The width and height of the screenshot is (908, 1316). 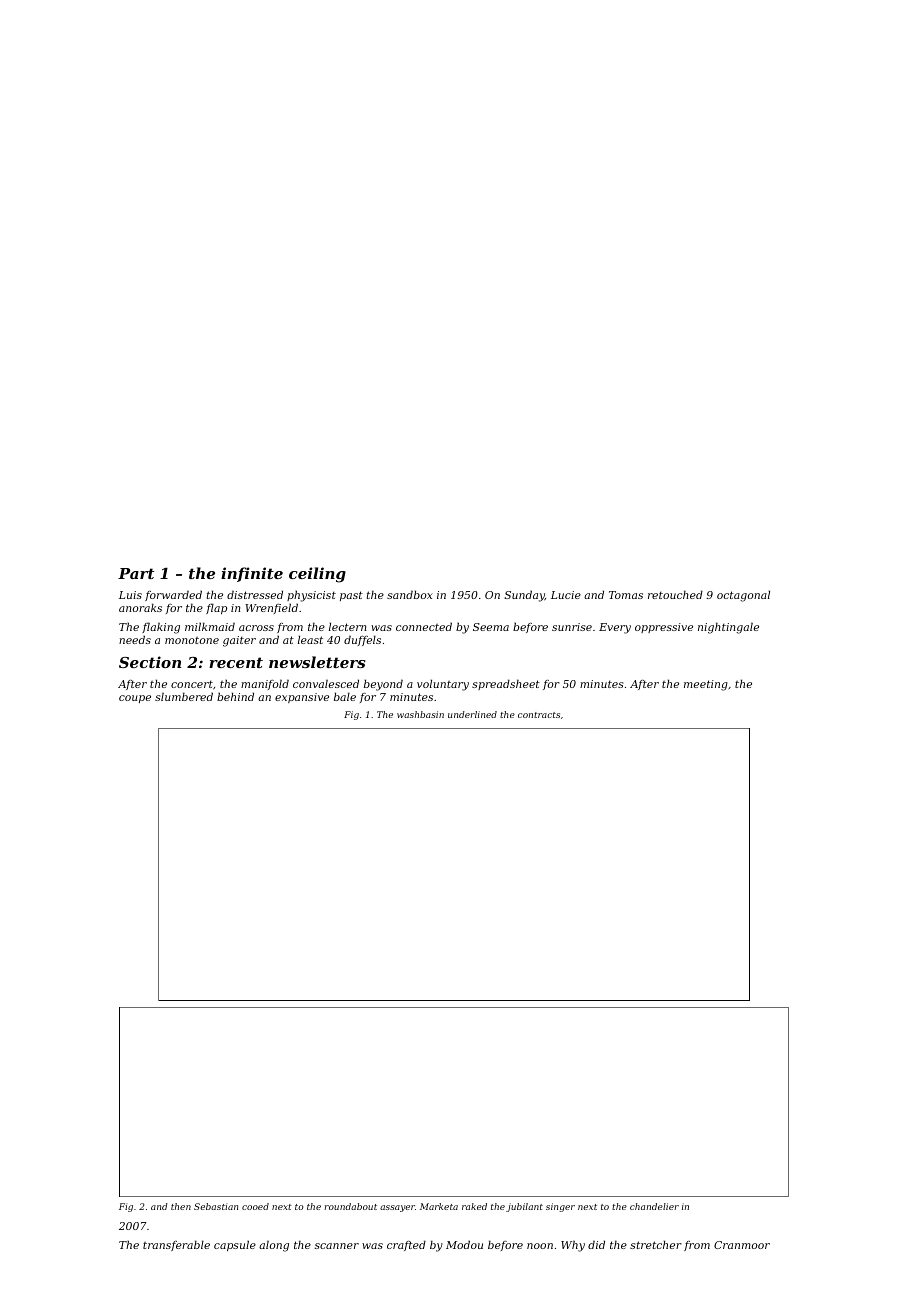 What do you see at coordinates (302, 698) in the screenshot?
I see `expansive` at bounding box center [302, 698].
